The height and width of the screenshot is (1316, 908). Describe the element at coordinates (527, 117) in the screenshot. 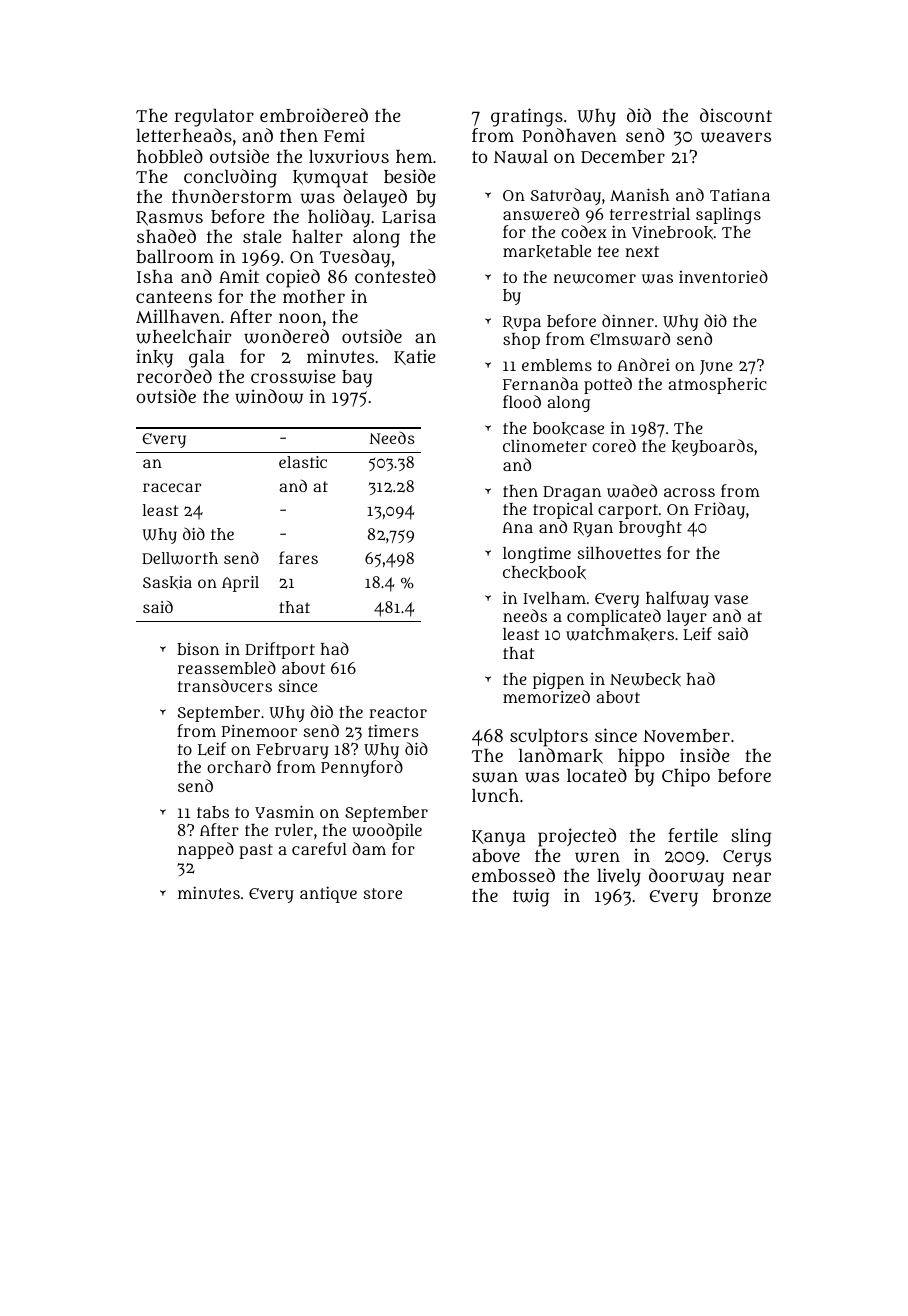

I see `gratings` at that location.
